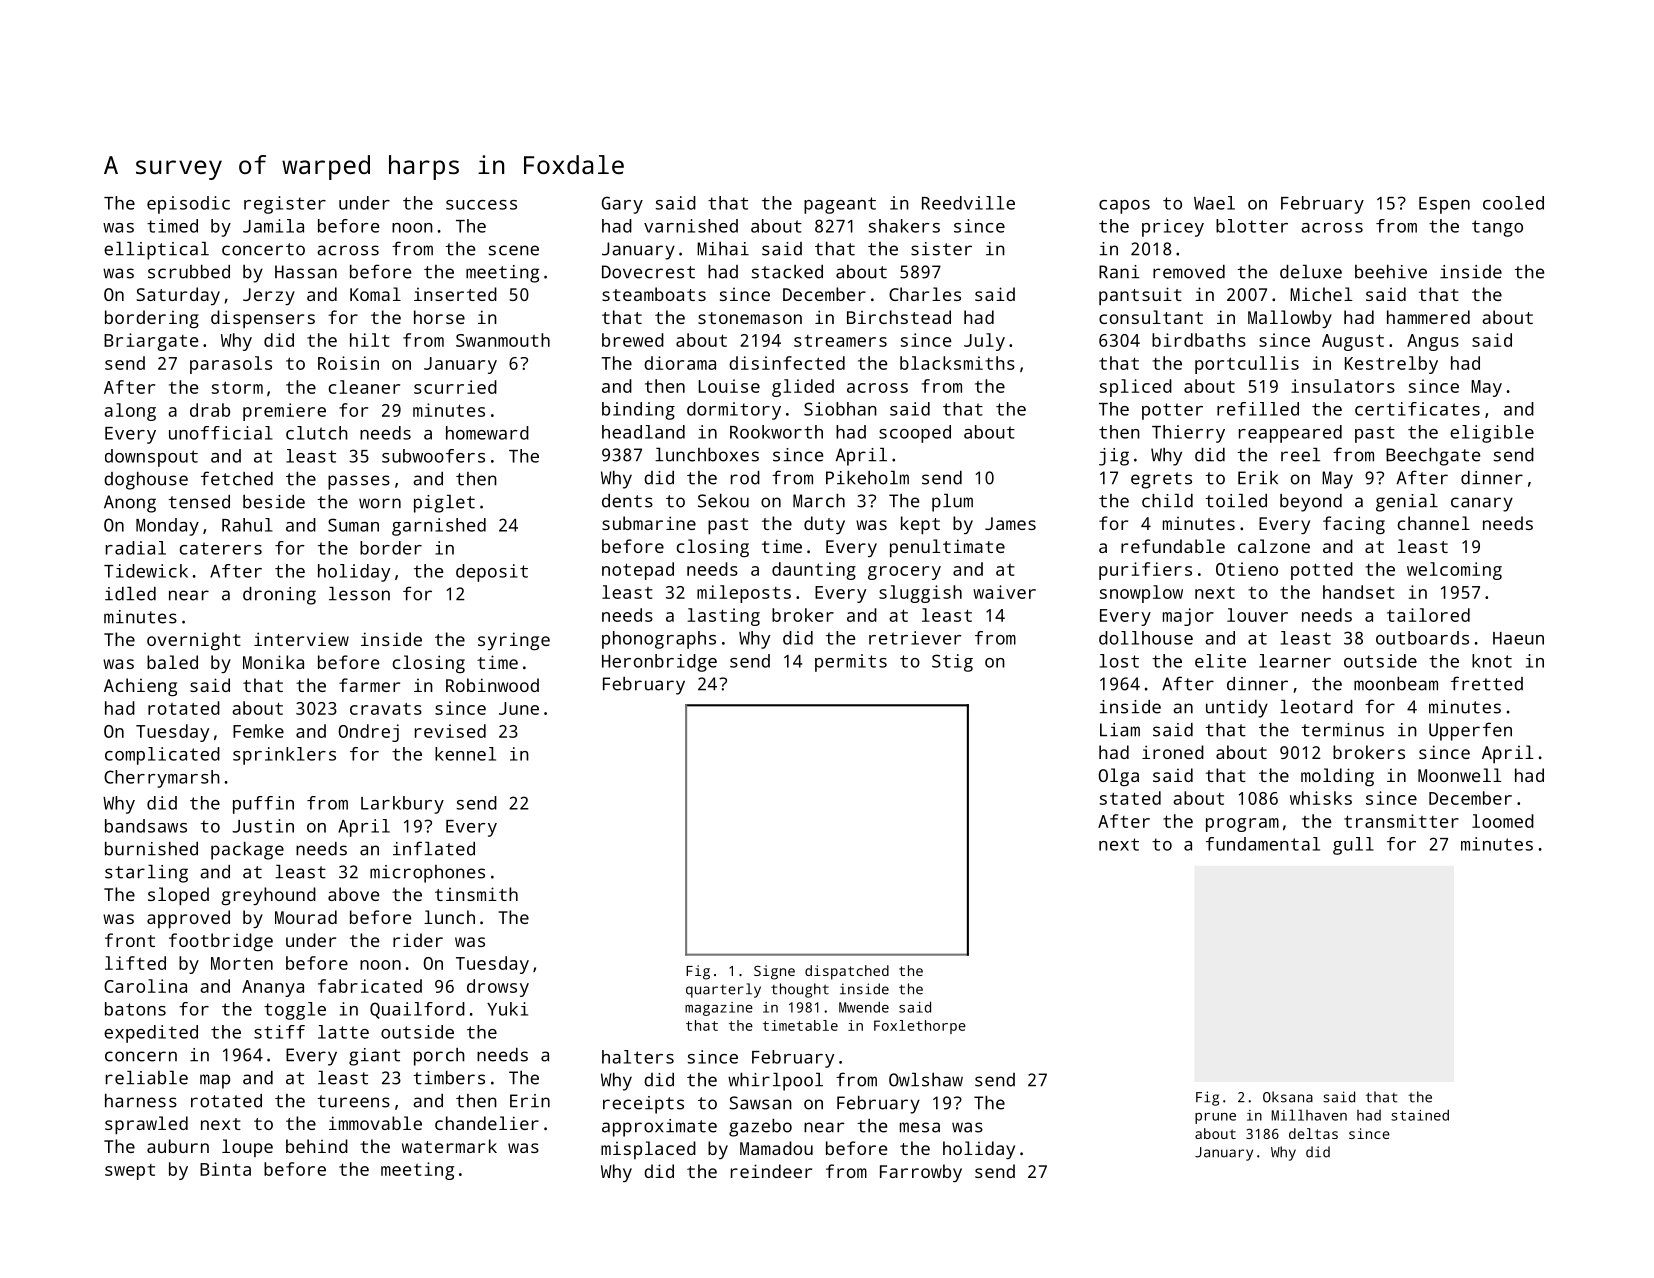 The height and width of the page is (1278, 1654). Describe the element at coordinates (492, 573) in the page. I see `deposit` at that location.
